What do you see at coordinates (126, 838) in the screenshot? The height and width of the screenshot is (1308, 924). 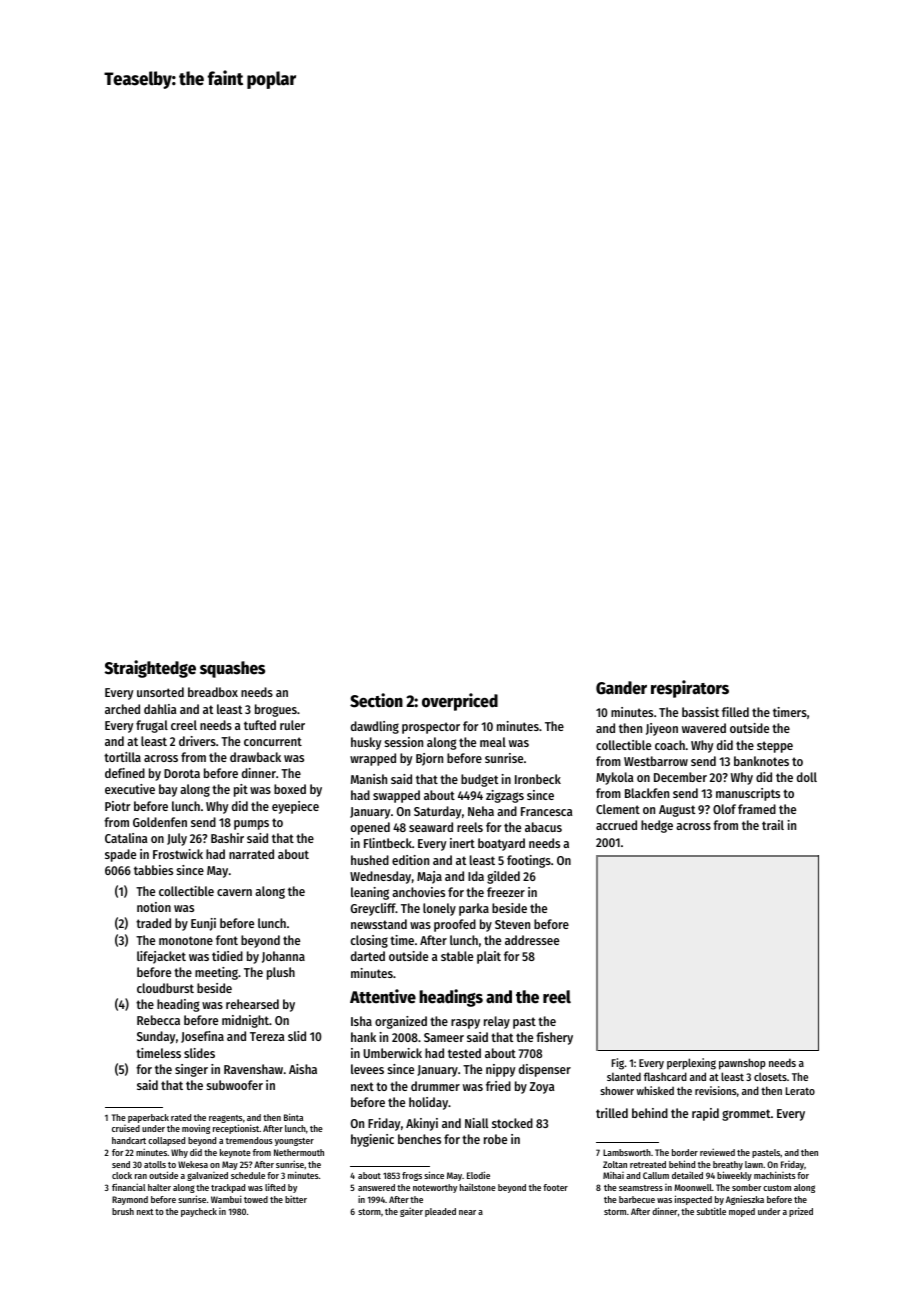 I see `Catalina` at bounding box center [126, 838].
